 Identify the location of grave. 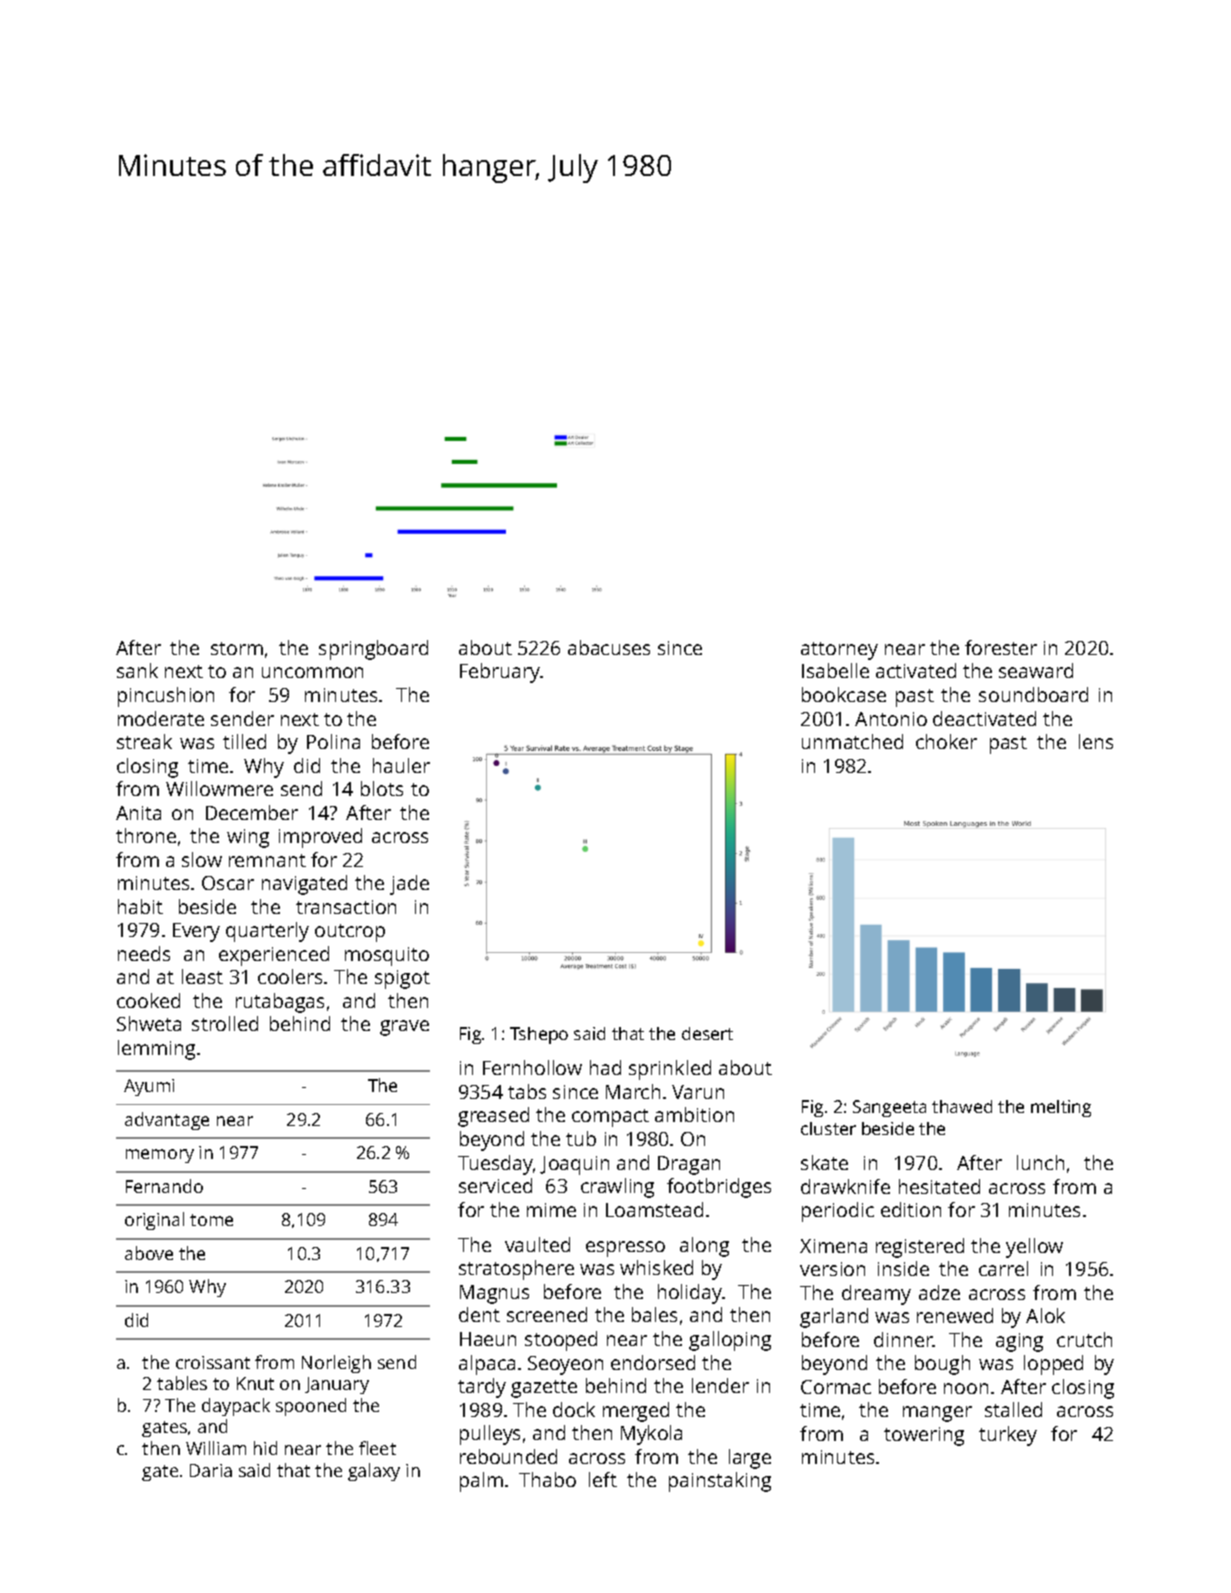
(404, 1028).
